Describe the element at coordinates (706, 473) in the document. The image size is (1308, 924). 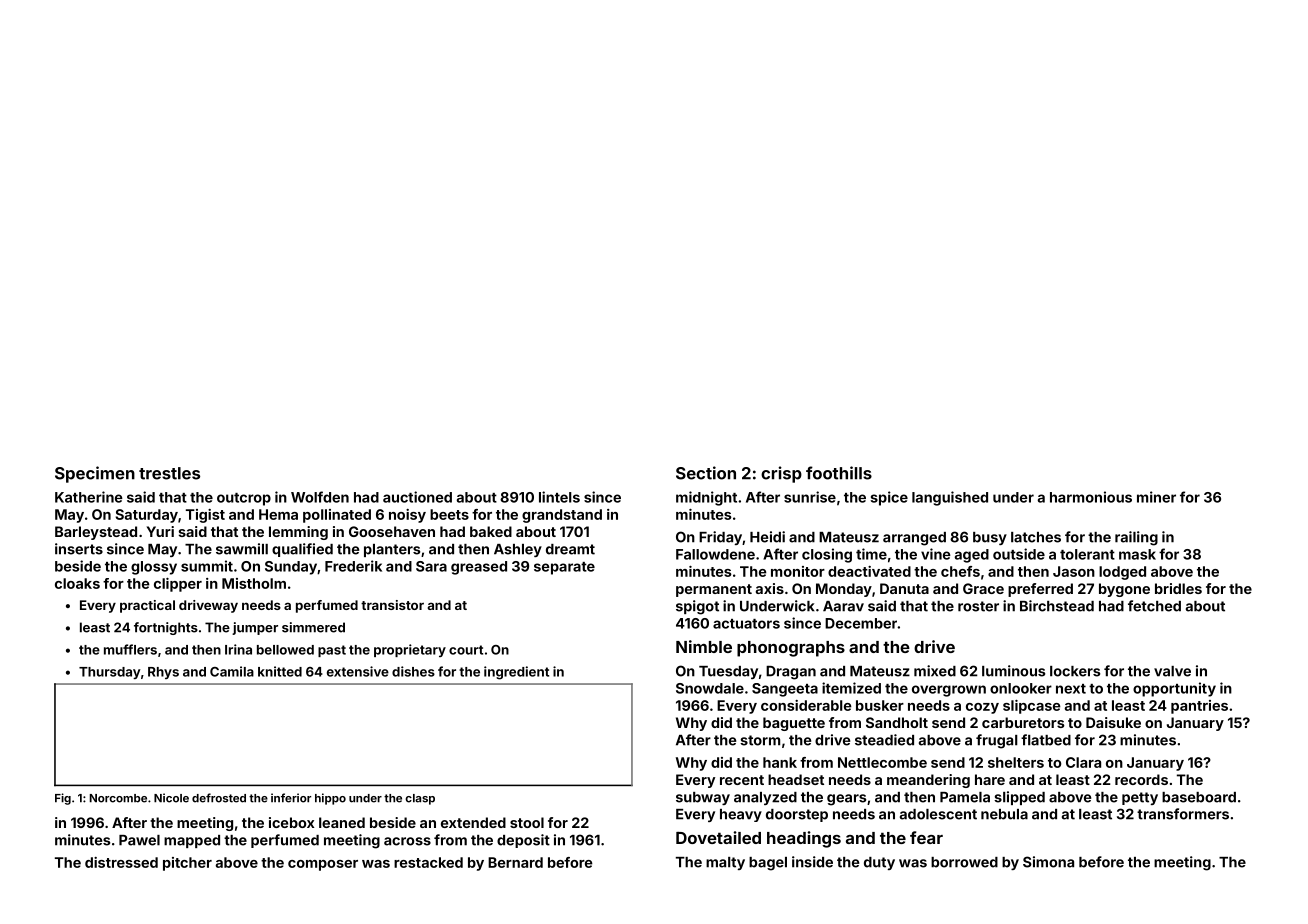
I see `Section` at that location.
